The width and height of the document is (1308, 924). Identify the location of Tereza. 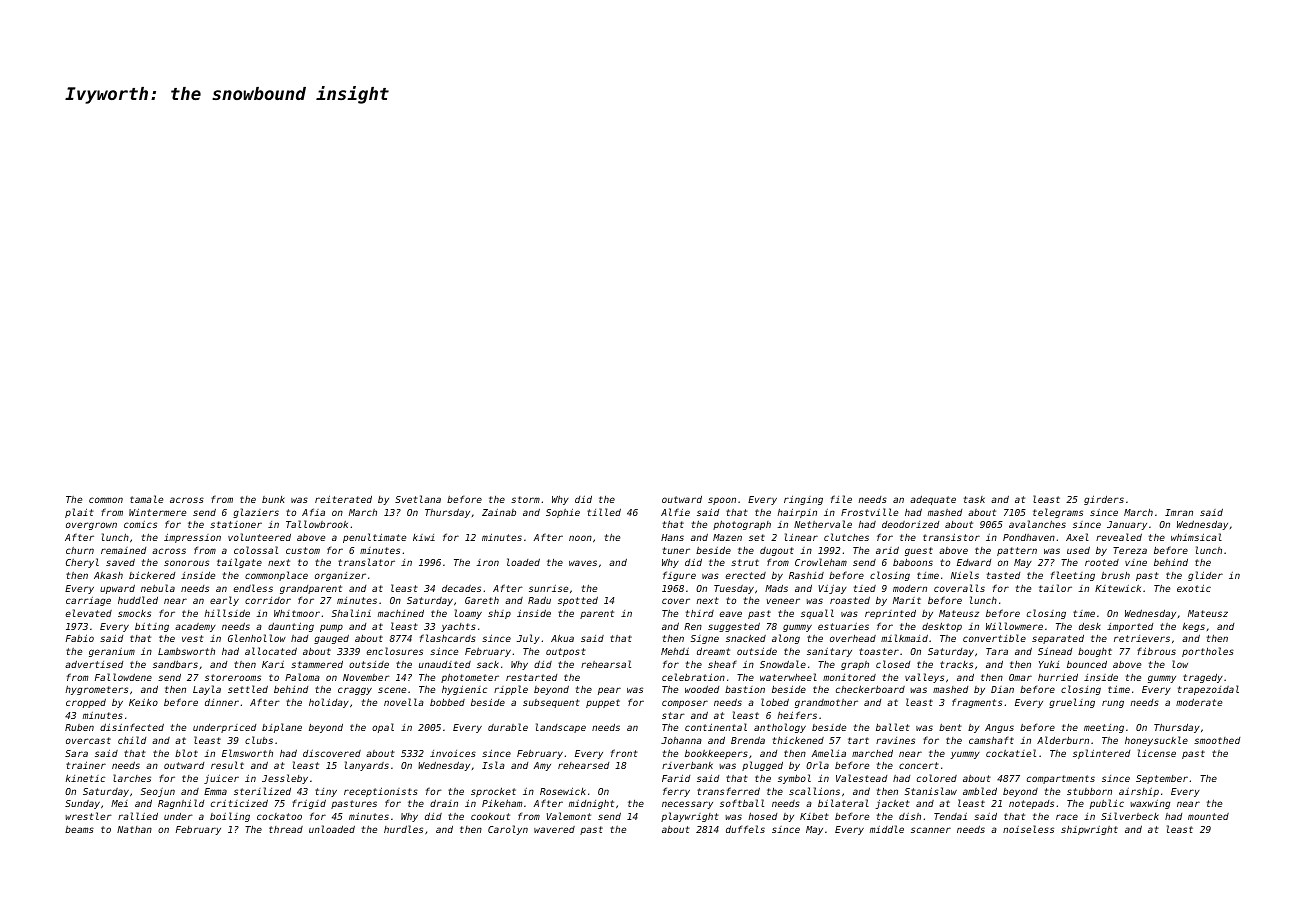
(1130, 550).
